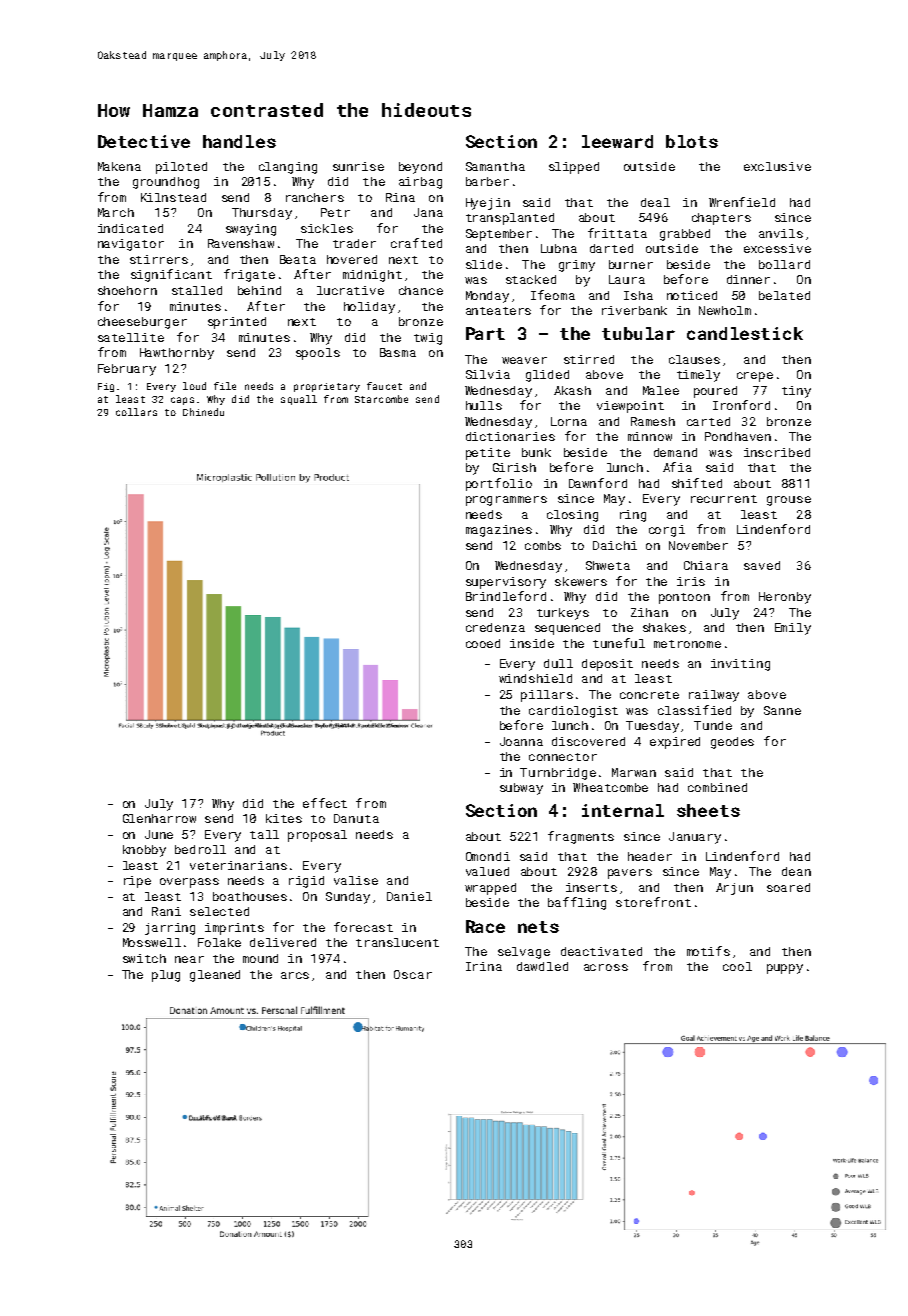  What do you see at coordinates (159, 818) in the screenshot?
I see `Glenharrow` at bounding box center [159, 818].
